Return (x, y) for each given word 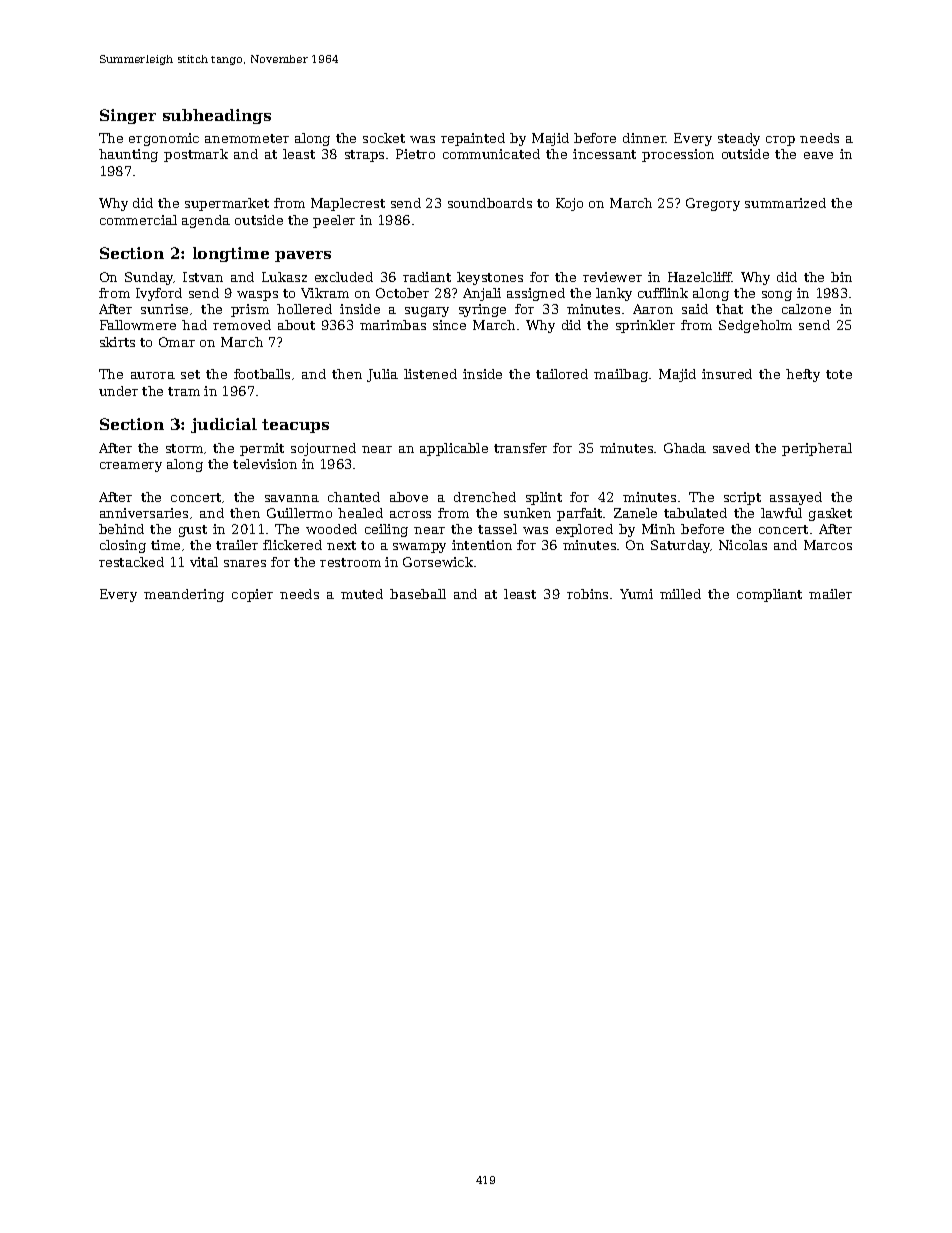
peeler (334, 221)
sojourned (323, 449)
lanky (614, 294)
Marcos (828, 545)
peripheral (817, 449)
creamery (131, 467)
